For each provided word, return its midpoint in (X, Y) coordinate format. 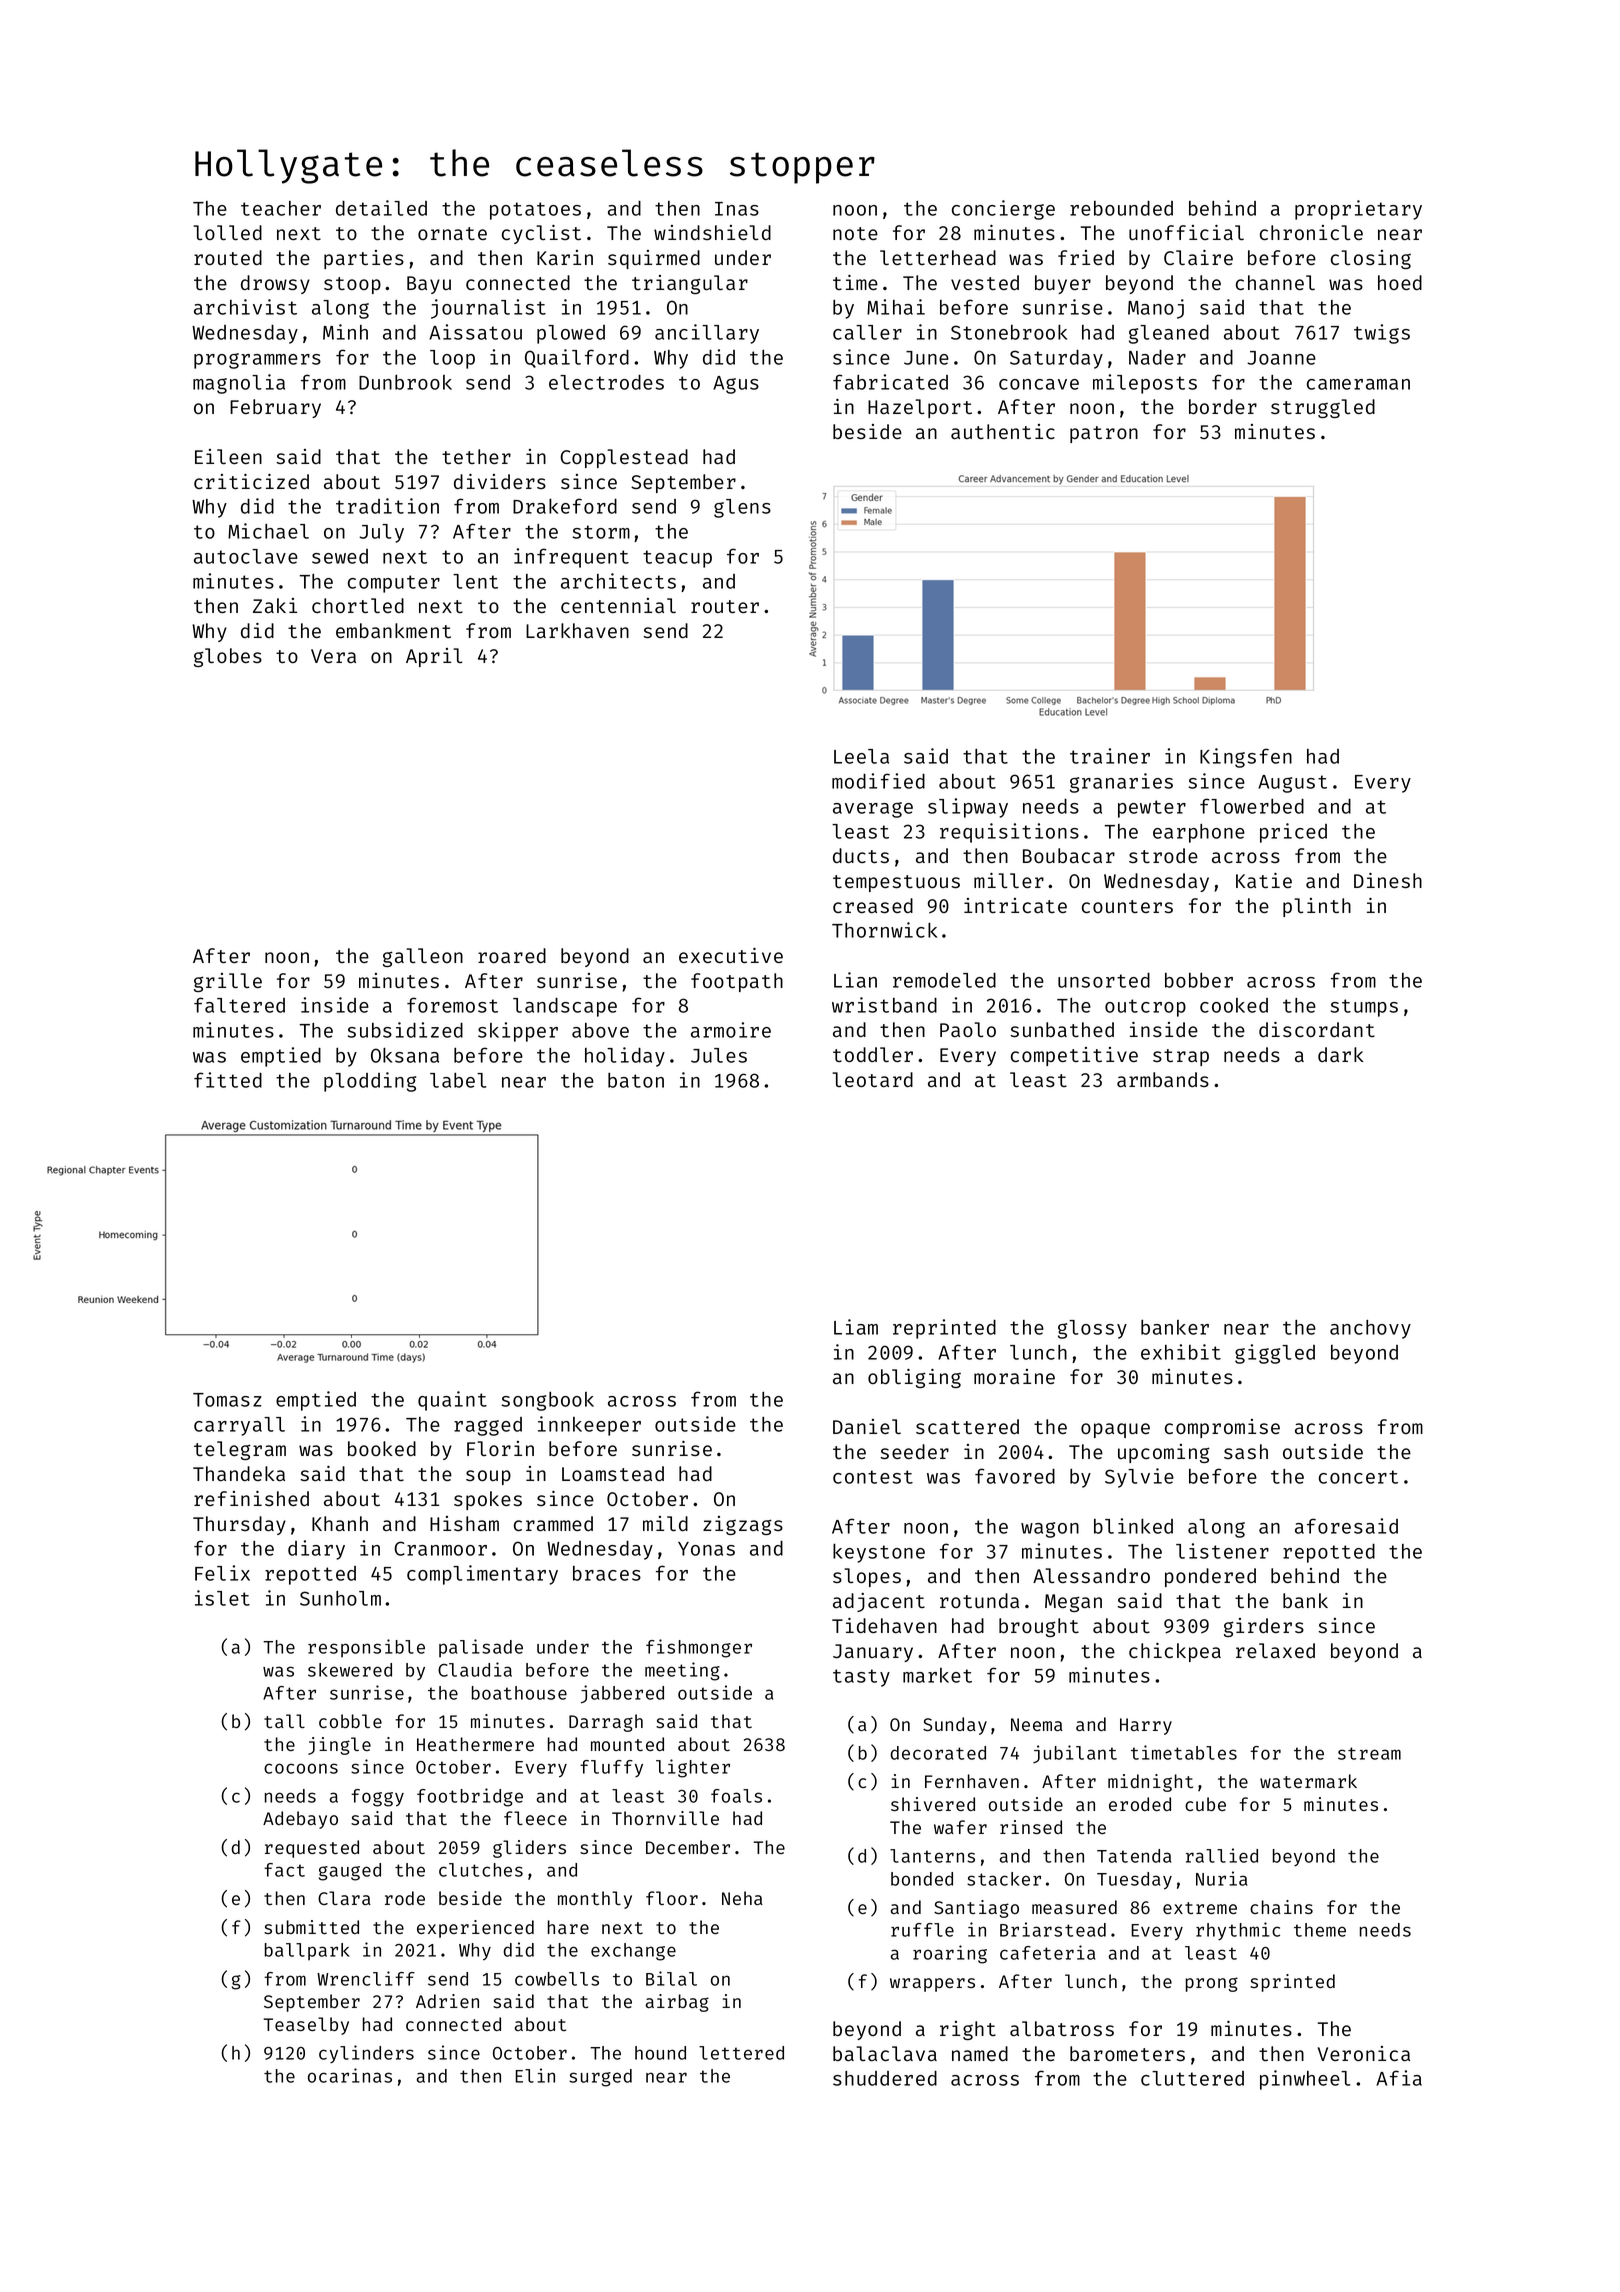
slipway (968, 808)
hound (660, 2053)
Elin (535, 2075)
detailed (381, 208)
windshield (712, 232)
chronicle (1311, 232)
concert (1358, 1477)
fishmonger (699, 1648)
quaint (452, 1401)
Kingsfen (1246, 758)
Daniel (867, 1426)
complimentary (482, 1575)
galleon (423, 957)
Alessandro (1091, 1575)
